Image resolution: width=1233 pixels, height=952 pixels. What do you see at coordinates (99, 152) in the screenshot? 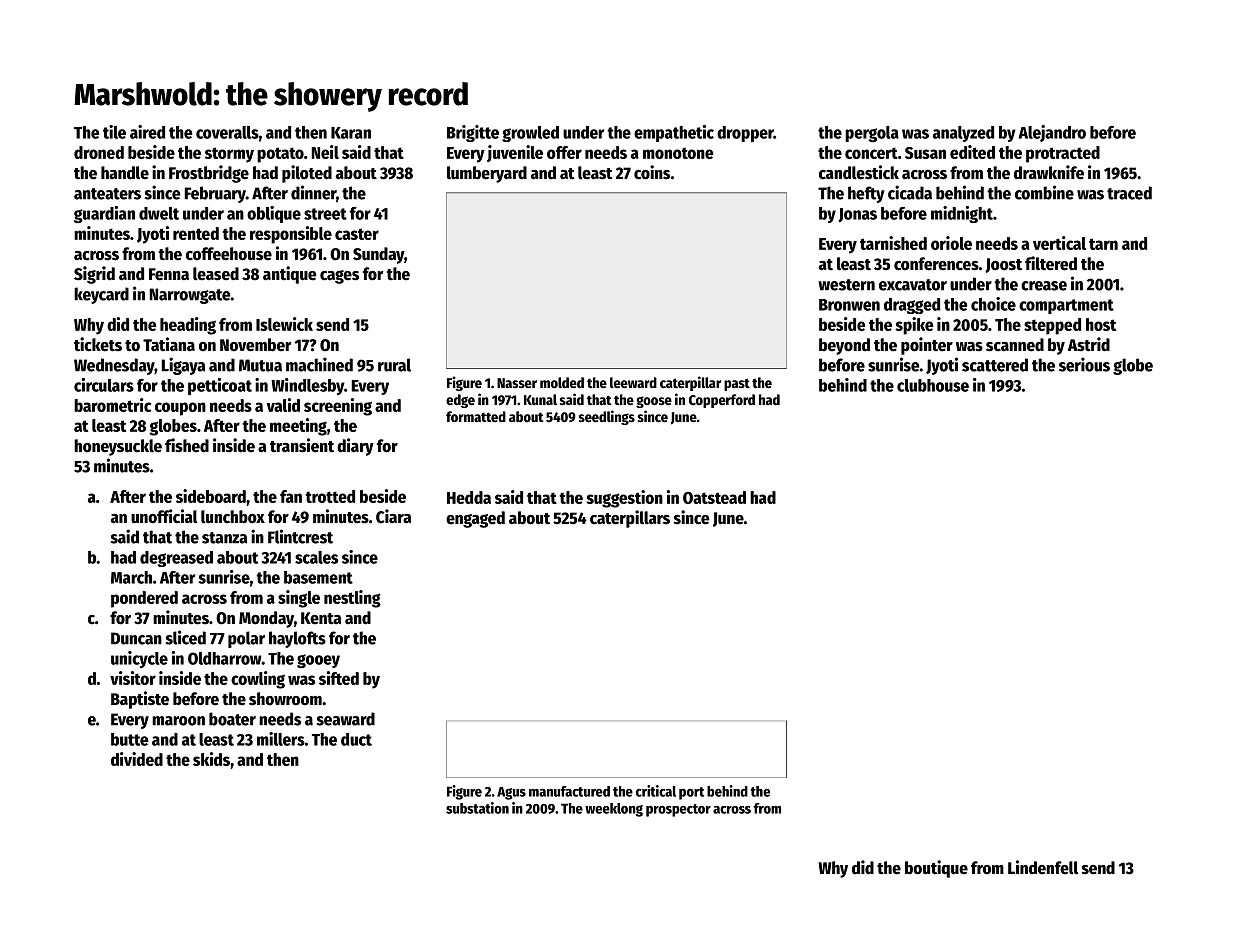
I see `droned` at bounding box center [99, 152].
